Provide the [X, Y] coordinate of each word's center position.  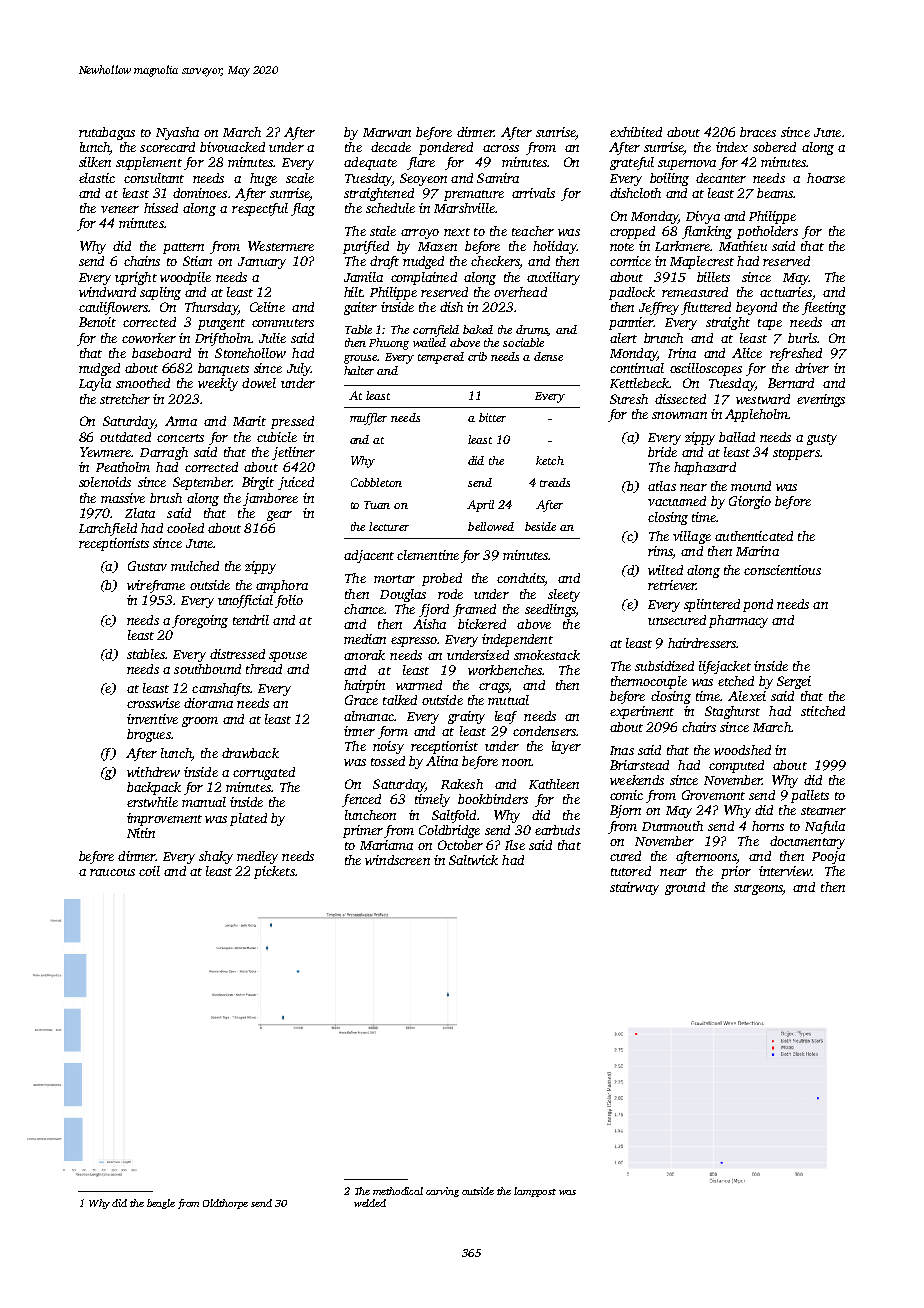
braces [758, 132]
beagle [161, 1204]
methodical [398, 1191]
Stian [197, 261]
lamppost [535, 1192]
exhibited [636, 132]
